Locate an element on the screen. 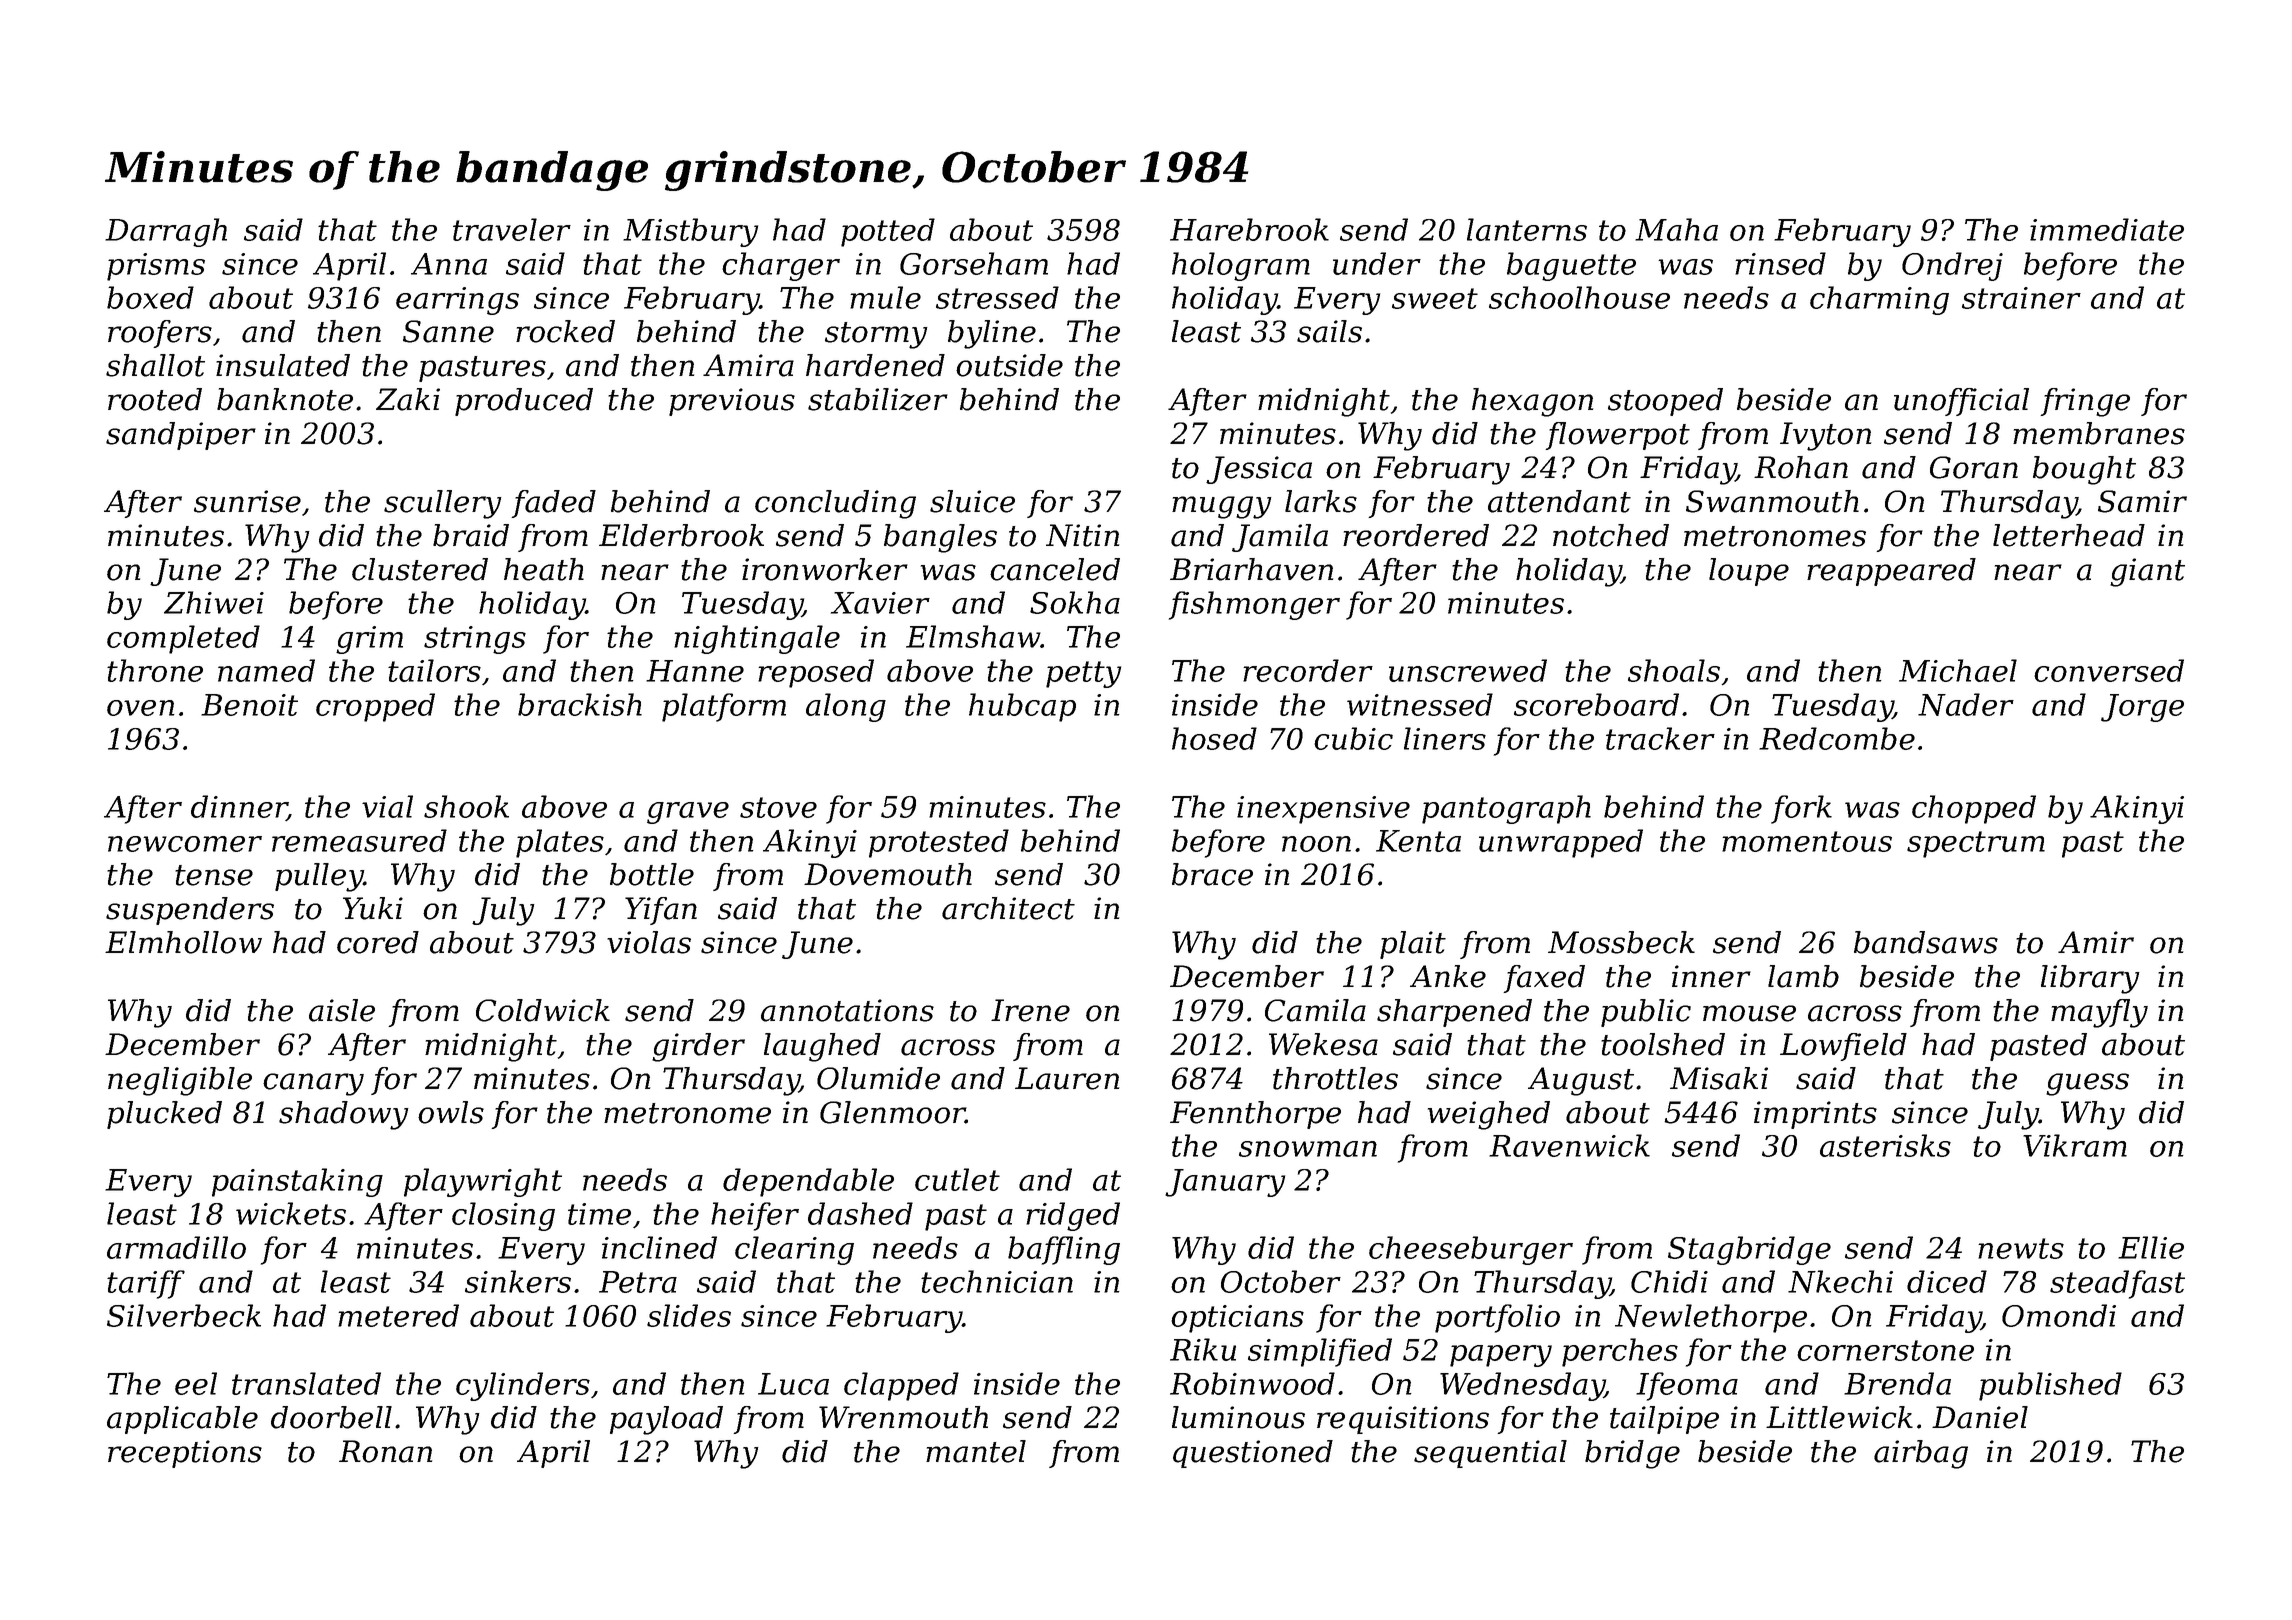 This screenshot has width=2292, height=1620. sails is located at coordinates (1329, 331).
